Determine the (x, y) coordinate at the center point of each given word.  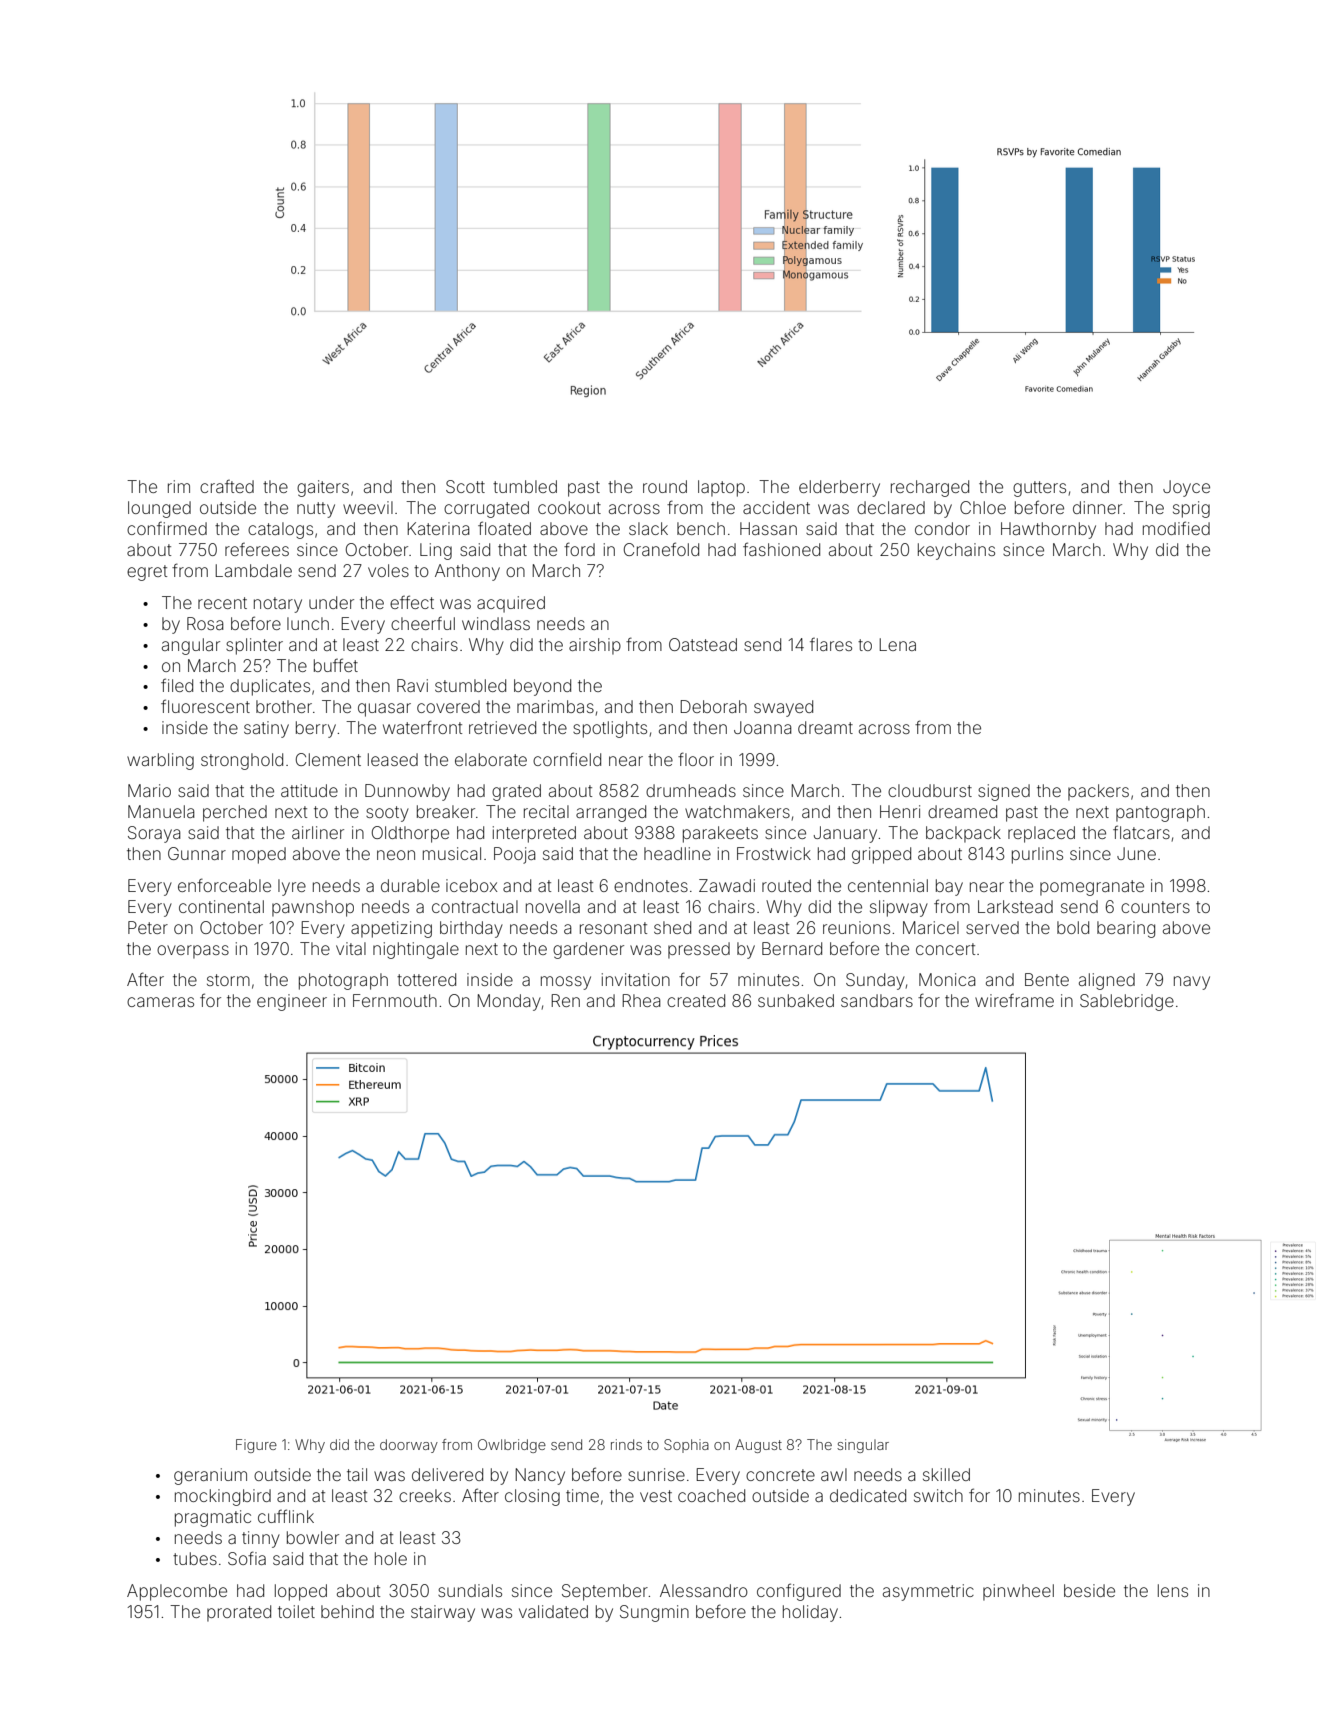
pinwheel (1018, 1592)
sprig (1191, 509)
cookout (569, 507)
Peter (148, 927)
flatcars (1141, 832)
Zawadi (727, 885)
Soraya (154, 834)
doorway (409, 1446)
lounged (159, 509)
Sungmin (654, 1613)
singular (863, 1446)
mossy (566, 983)
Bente (1047, 979)
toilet (296, 1611)
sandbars (877, 1000)
